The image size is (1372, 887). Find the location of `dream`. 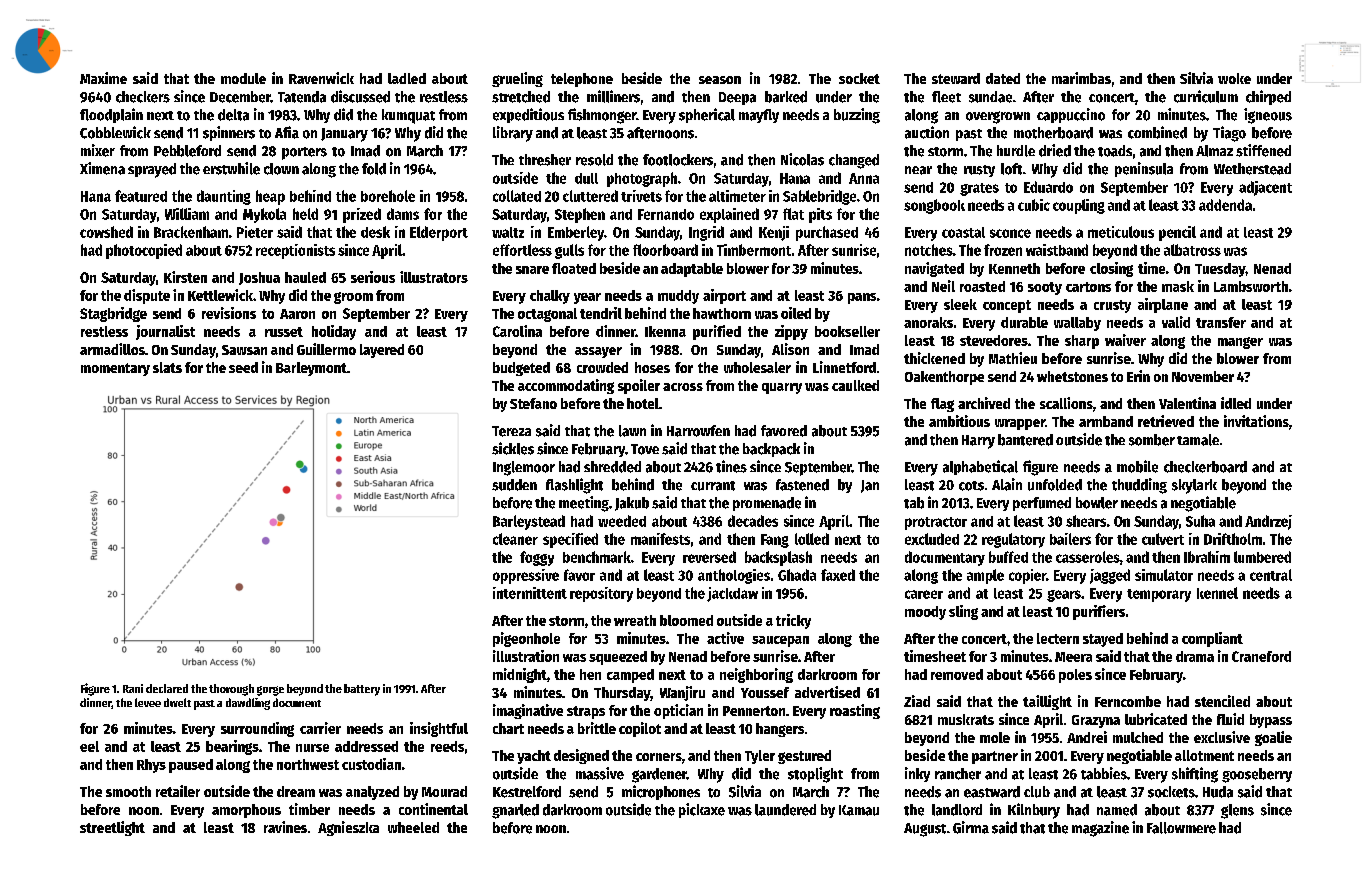

dream is located at coordinates (296, 791).
